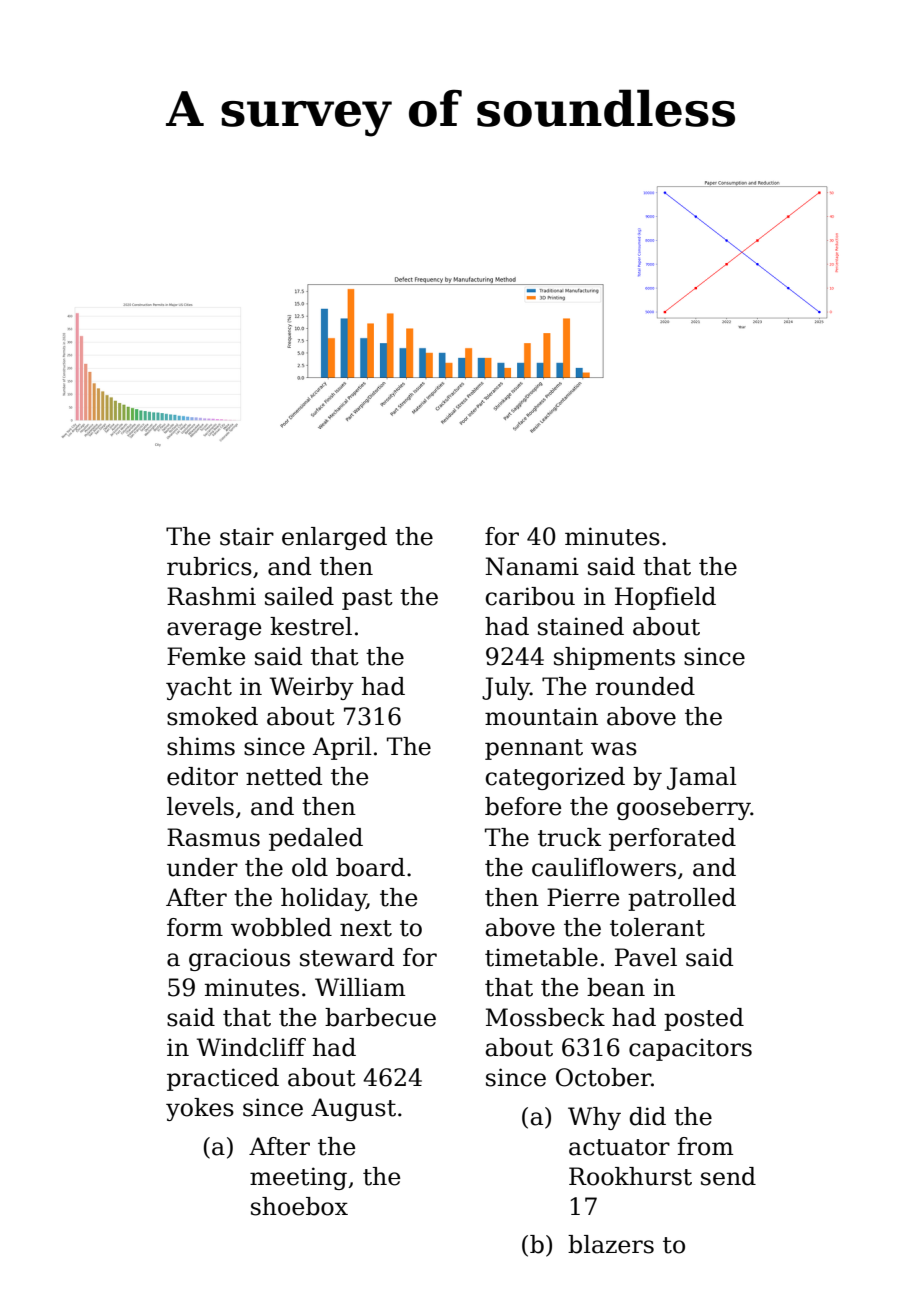 This screenshot has height=1311, width=924. I want to click on gracious, so click(239, 959).
